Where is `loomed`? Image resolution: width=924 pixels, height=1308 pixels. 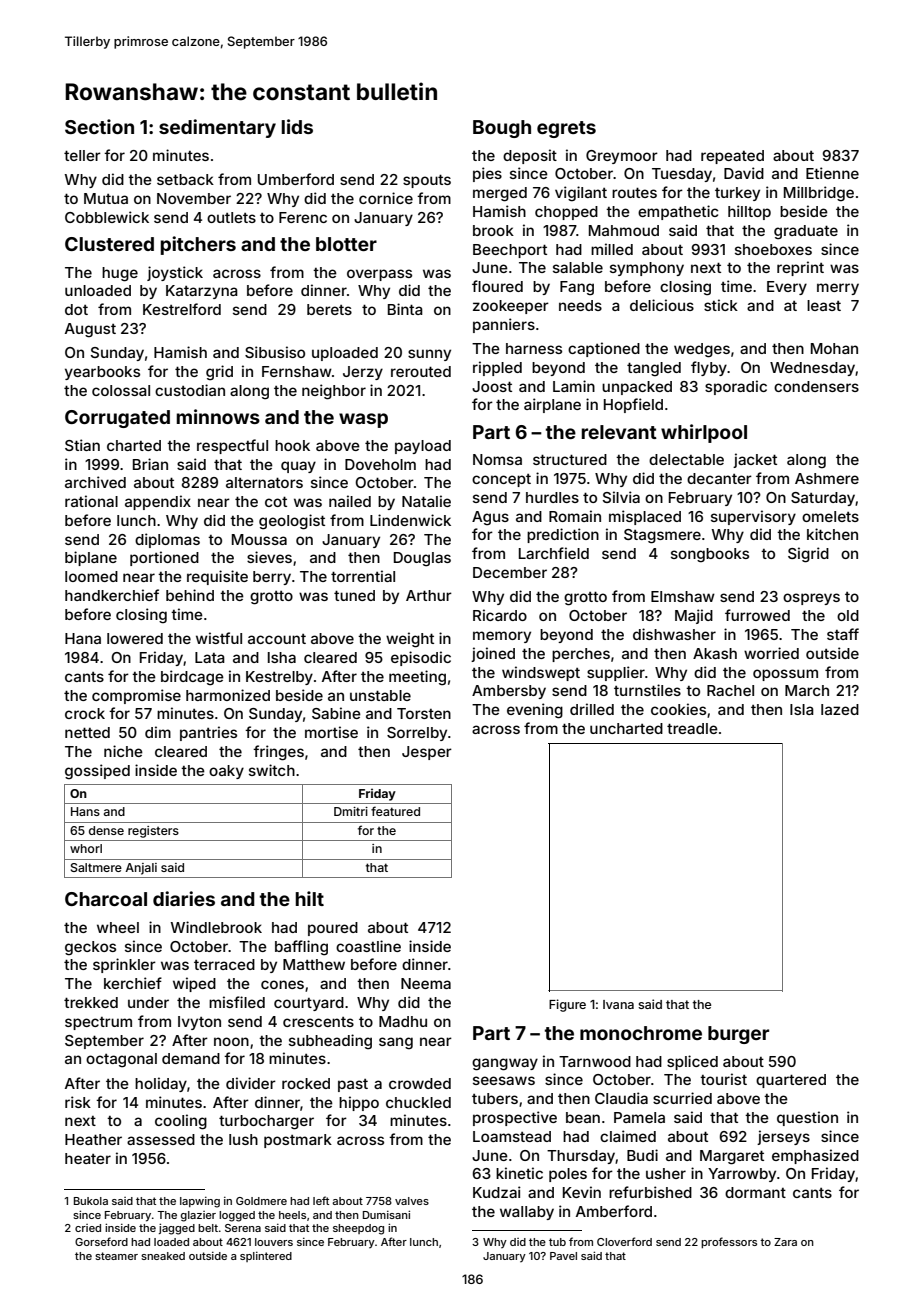 loomed is located at coordinates (91, 576).
